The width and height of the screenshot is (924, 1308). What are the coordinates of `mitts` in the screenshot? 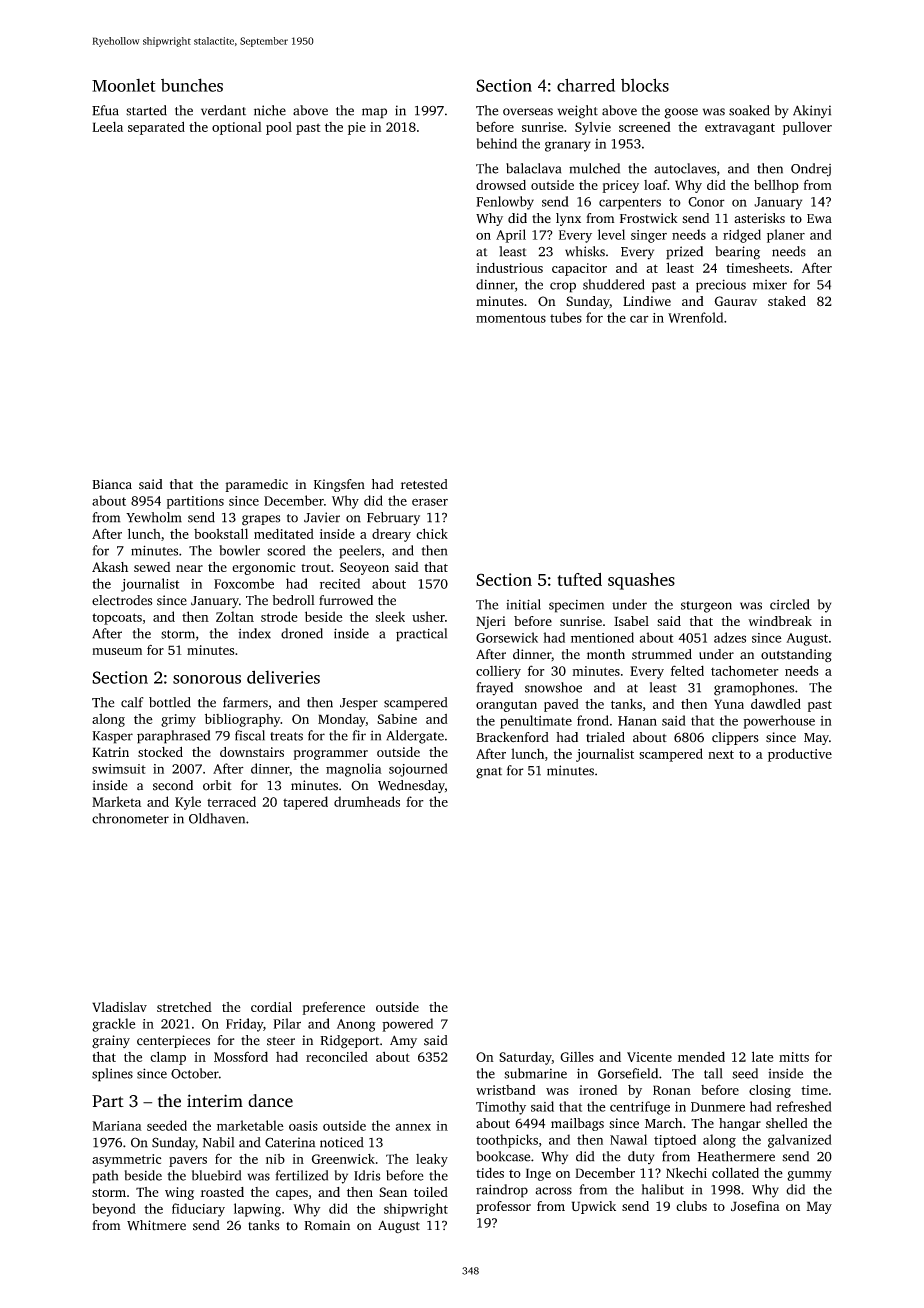 It's located at (794, 1057).
